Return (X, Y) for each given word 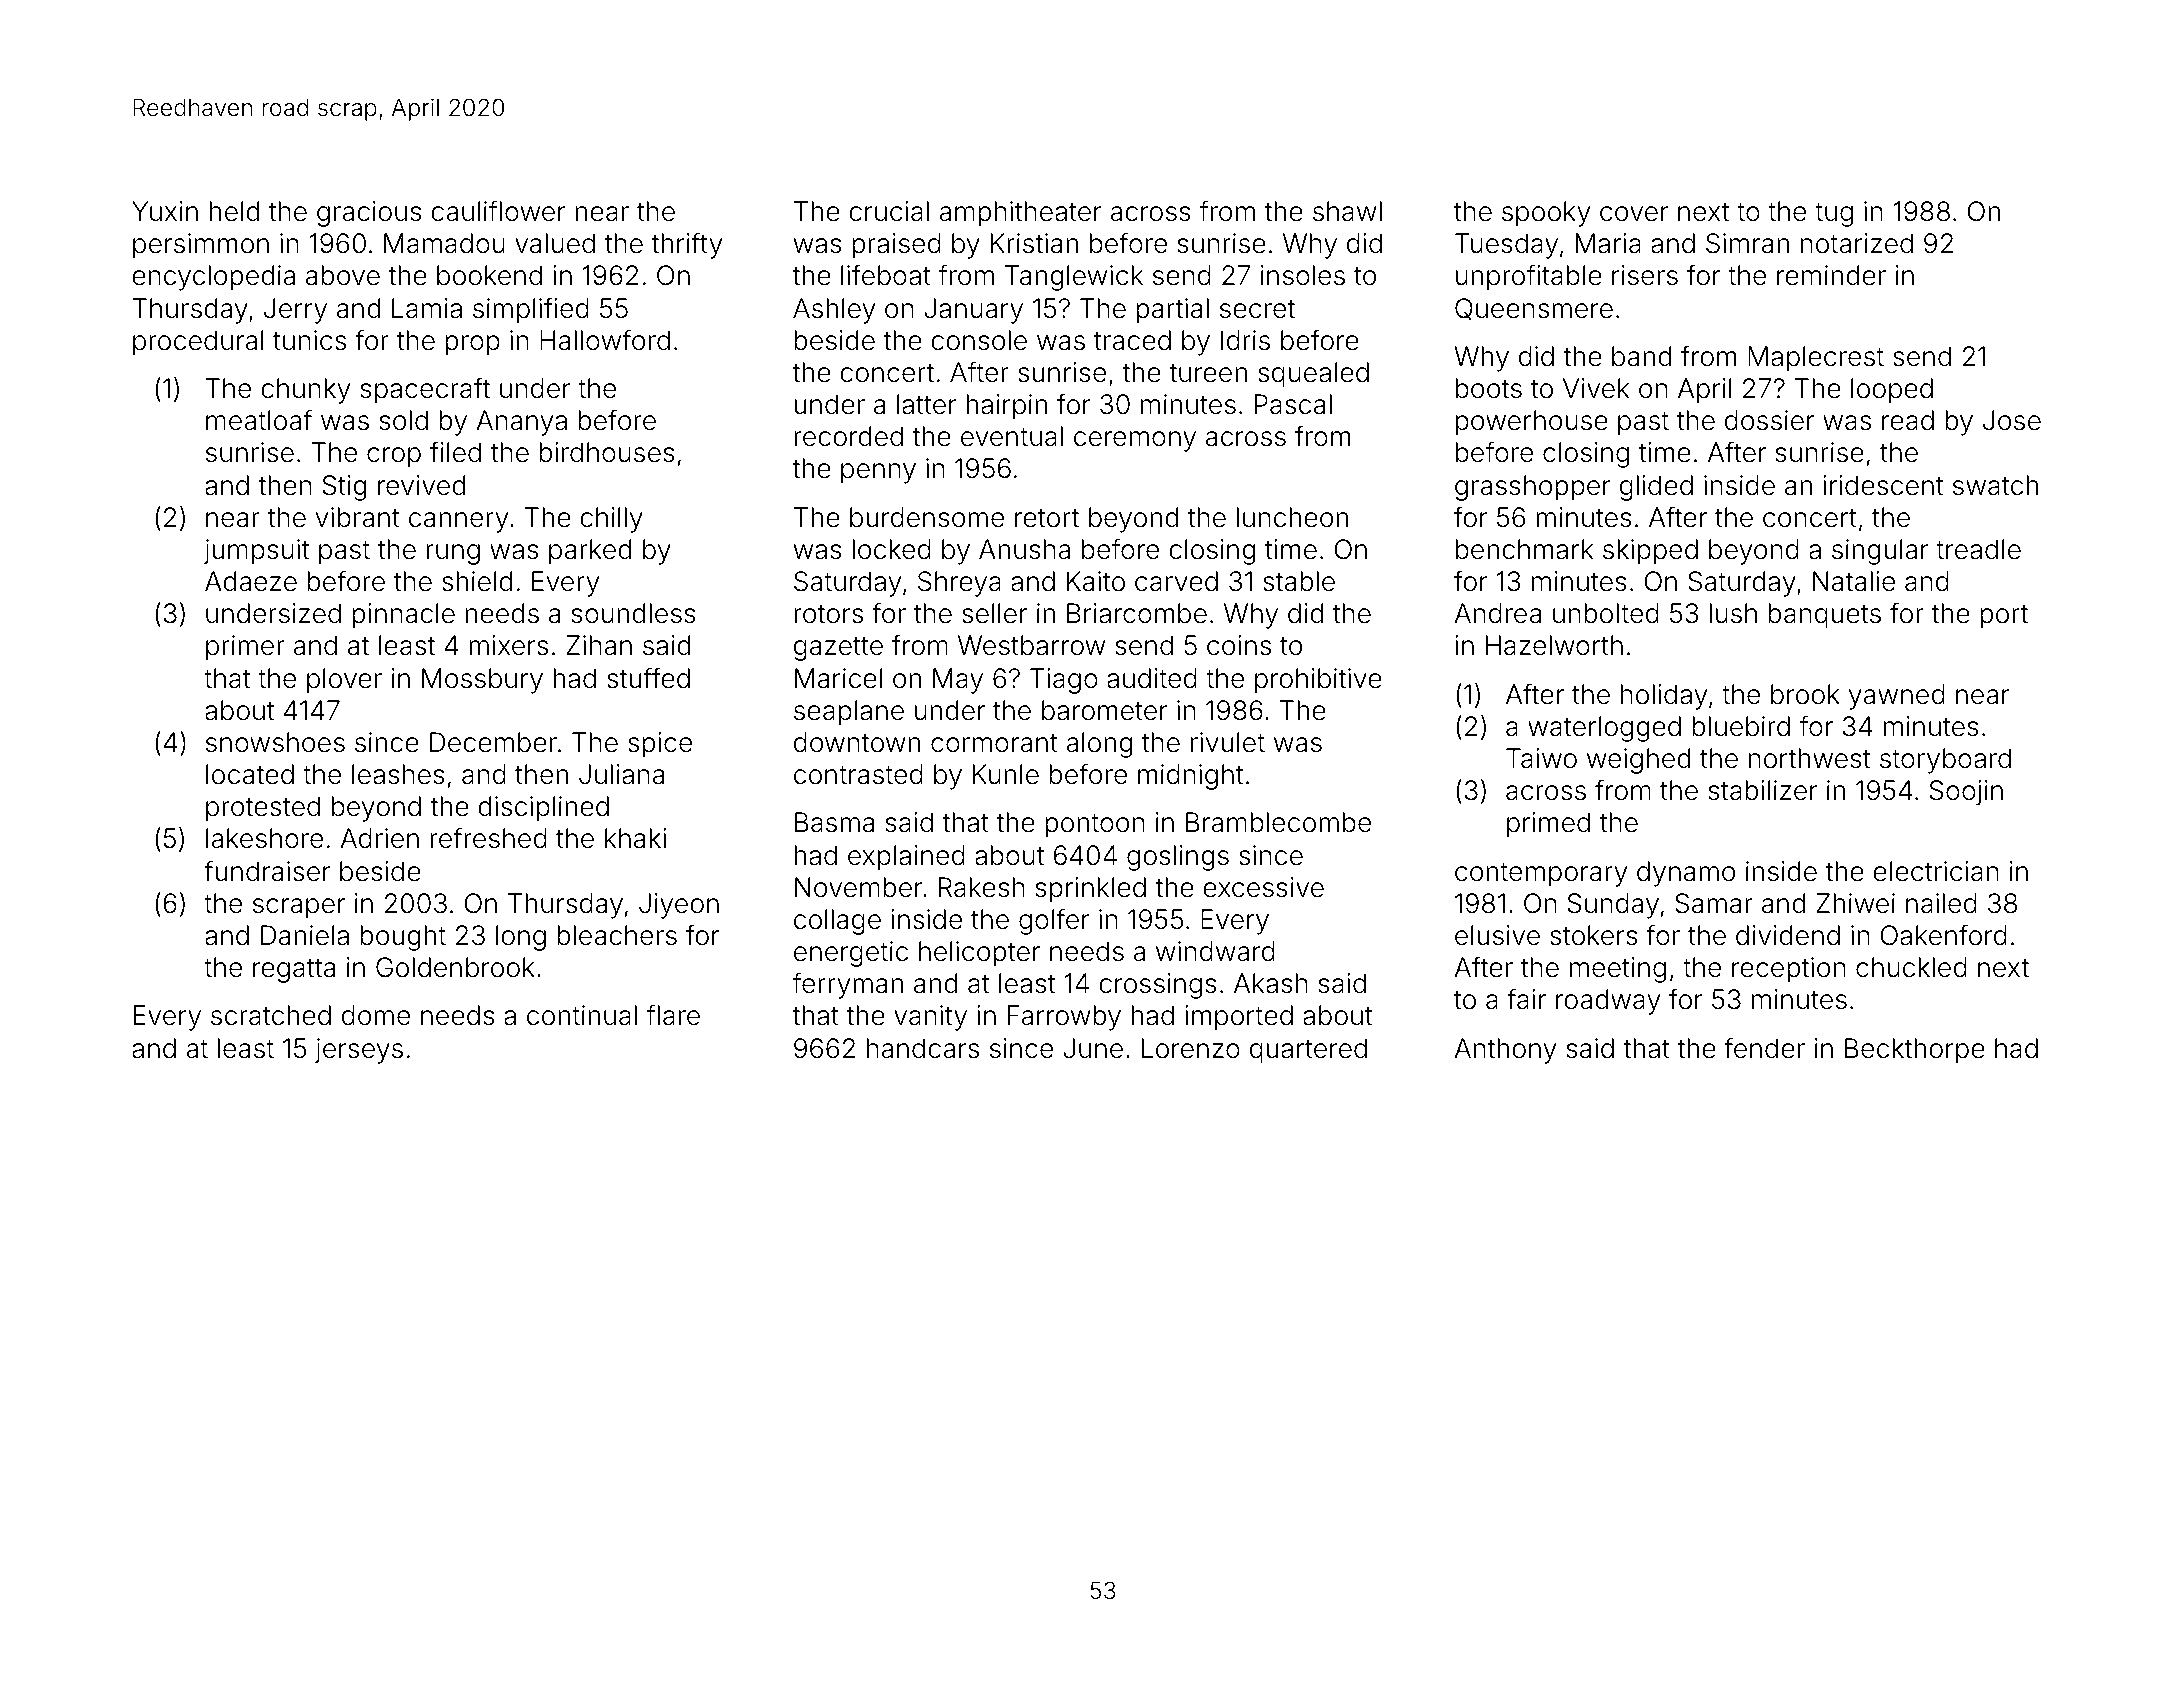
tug (1834, 215)
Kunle (1006, 774)
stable (1299, 581)
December (493, 742)
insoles (1303, 275)
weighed (1638, 761)
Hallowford (605, 340)
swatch (1995, 485)
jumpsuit (256, 552)
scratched (271, 1015)
